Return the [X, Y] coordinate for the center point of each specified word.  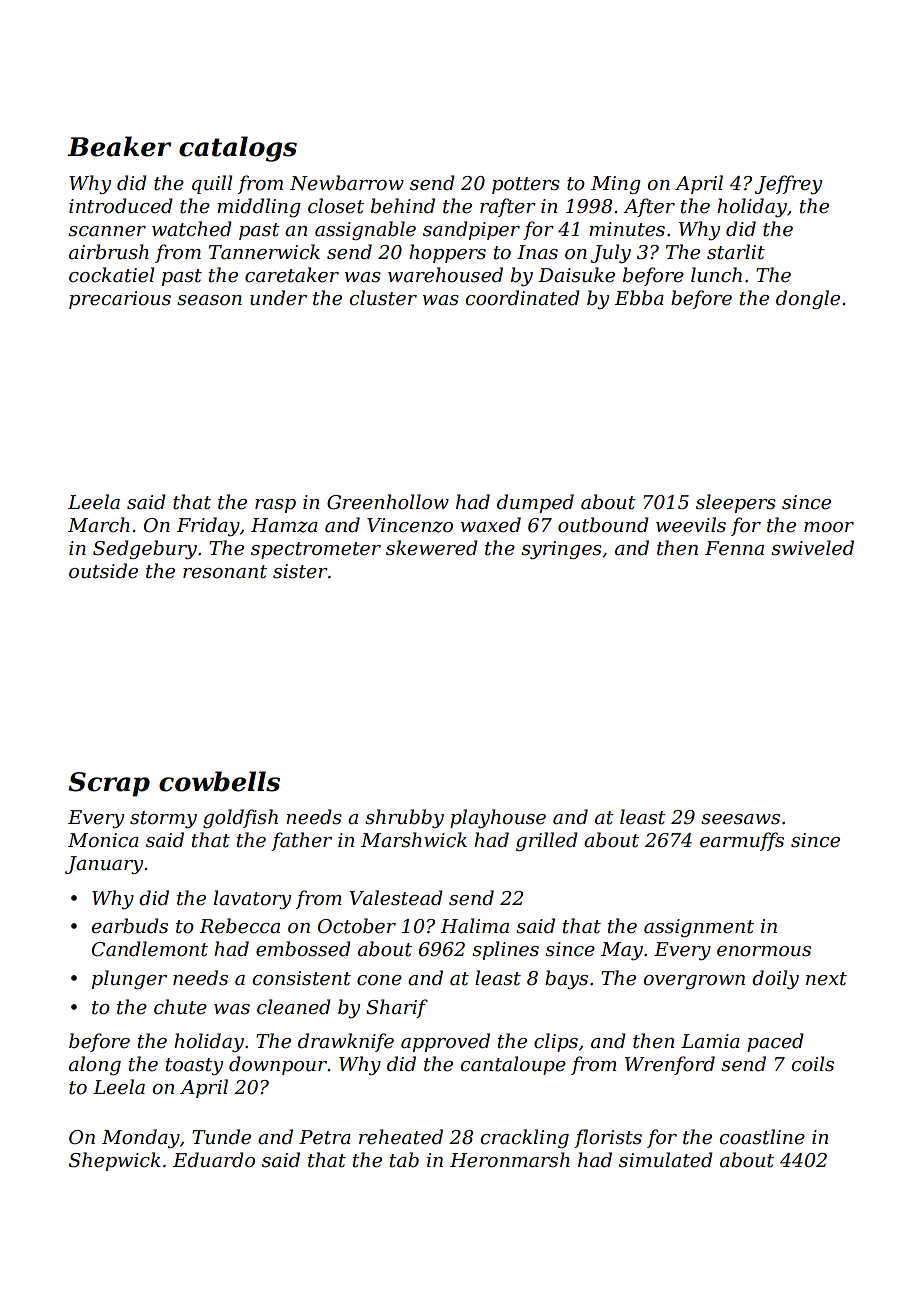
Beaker [119, 146]
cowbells [219, 781]
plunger [129, 979]
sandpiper [471, 230]
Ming [616, 185]
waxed [491, 525]
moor [829, 527]
